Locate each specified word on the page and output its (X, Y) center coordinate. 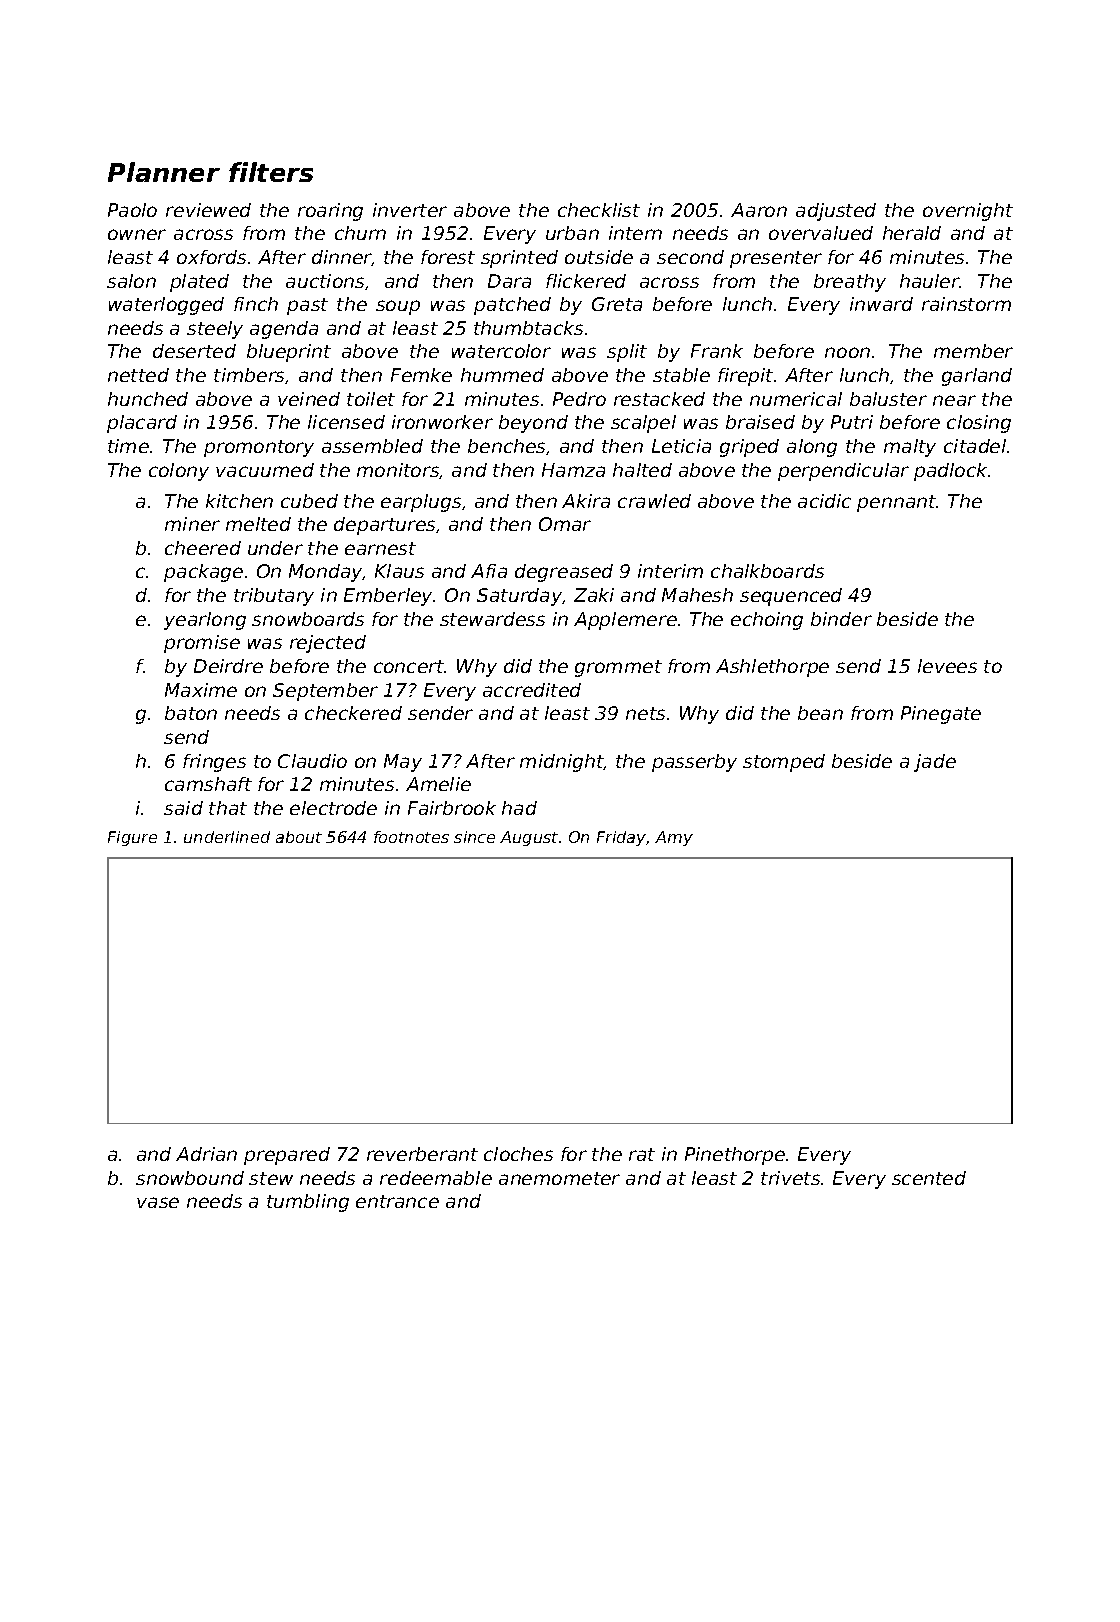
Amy (674, 838)
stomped (784, 763)
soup (398, 307)
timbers (249, 375)
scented (929, 1178)
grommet (618, 668)
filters (271, 172)
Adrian (206, 1154)
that (228, 808)
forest (448, 257)
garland (977, 377)
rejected (328, 644)
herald (912, 233)
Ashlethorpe (772, 668)
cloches (518, 1154)
